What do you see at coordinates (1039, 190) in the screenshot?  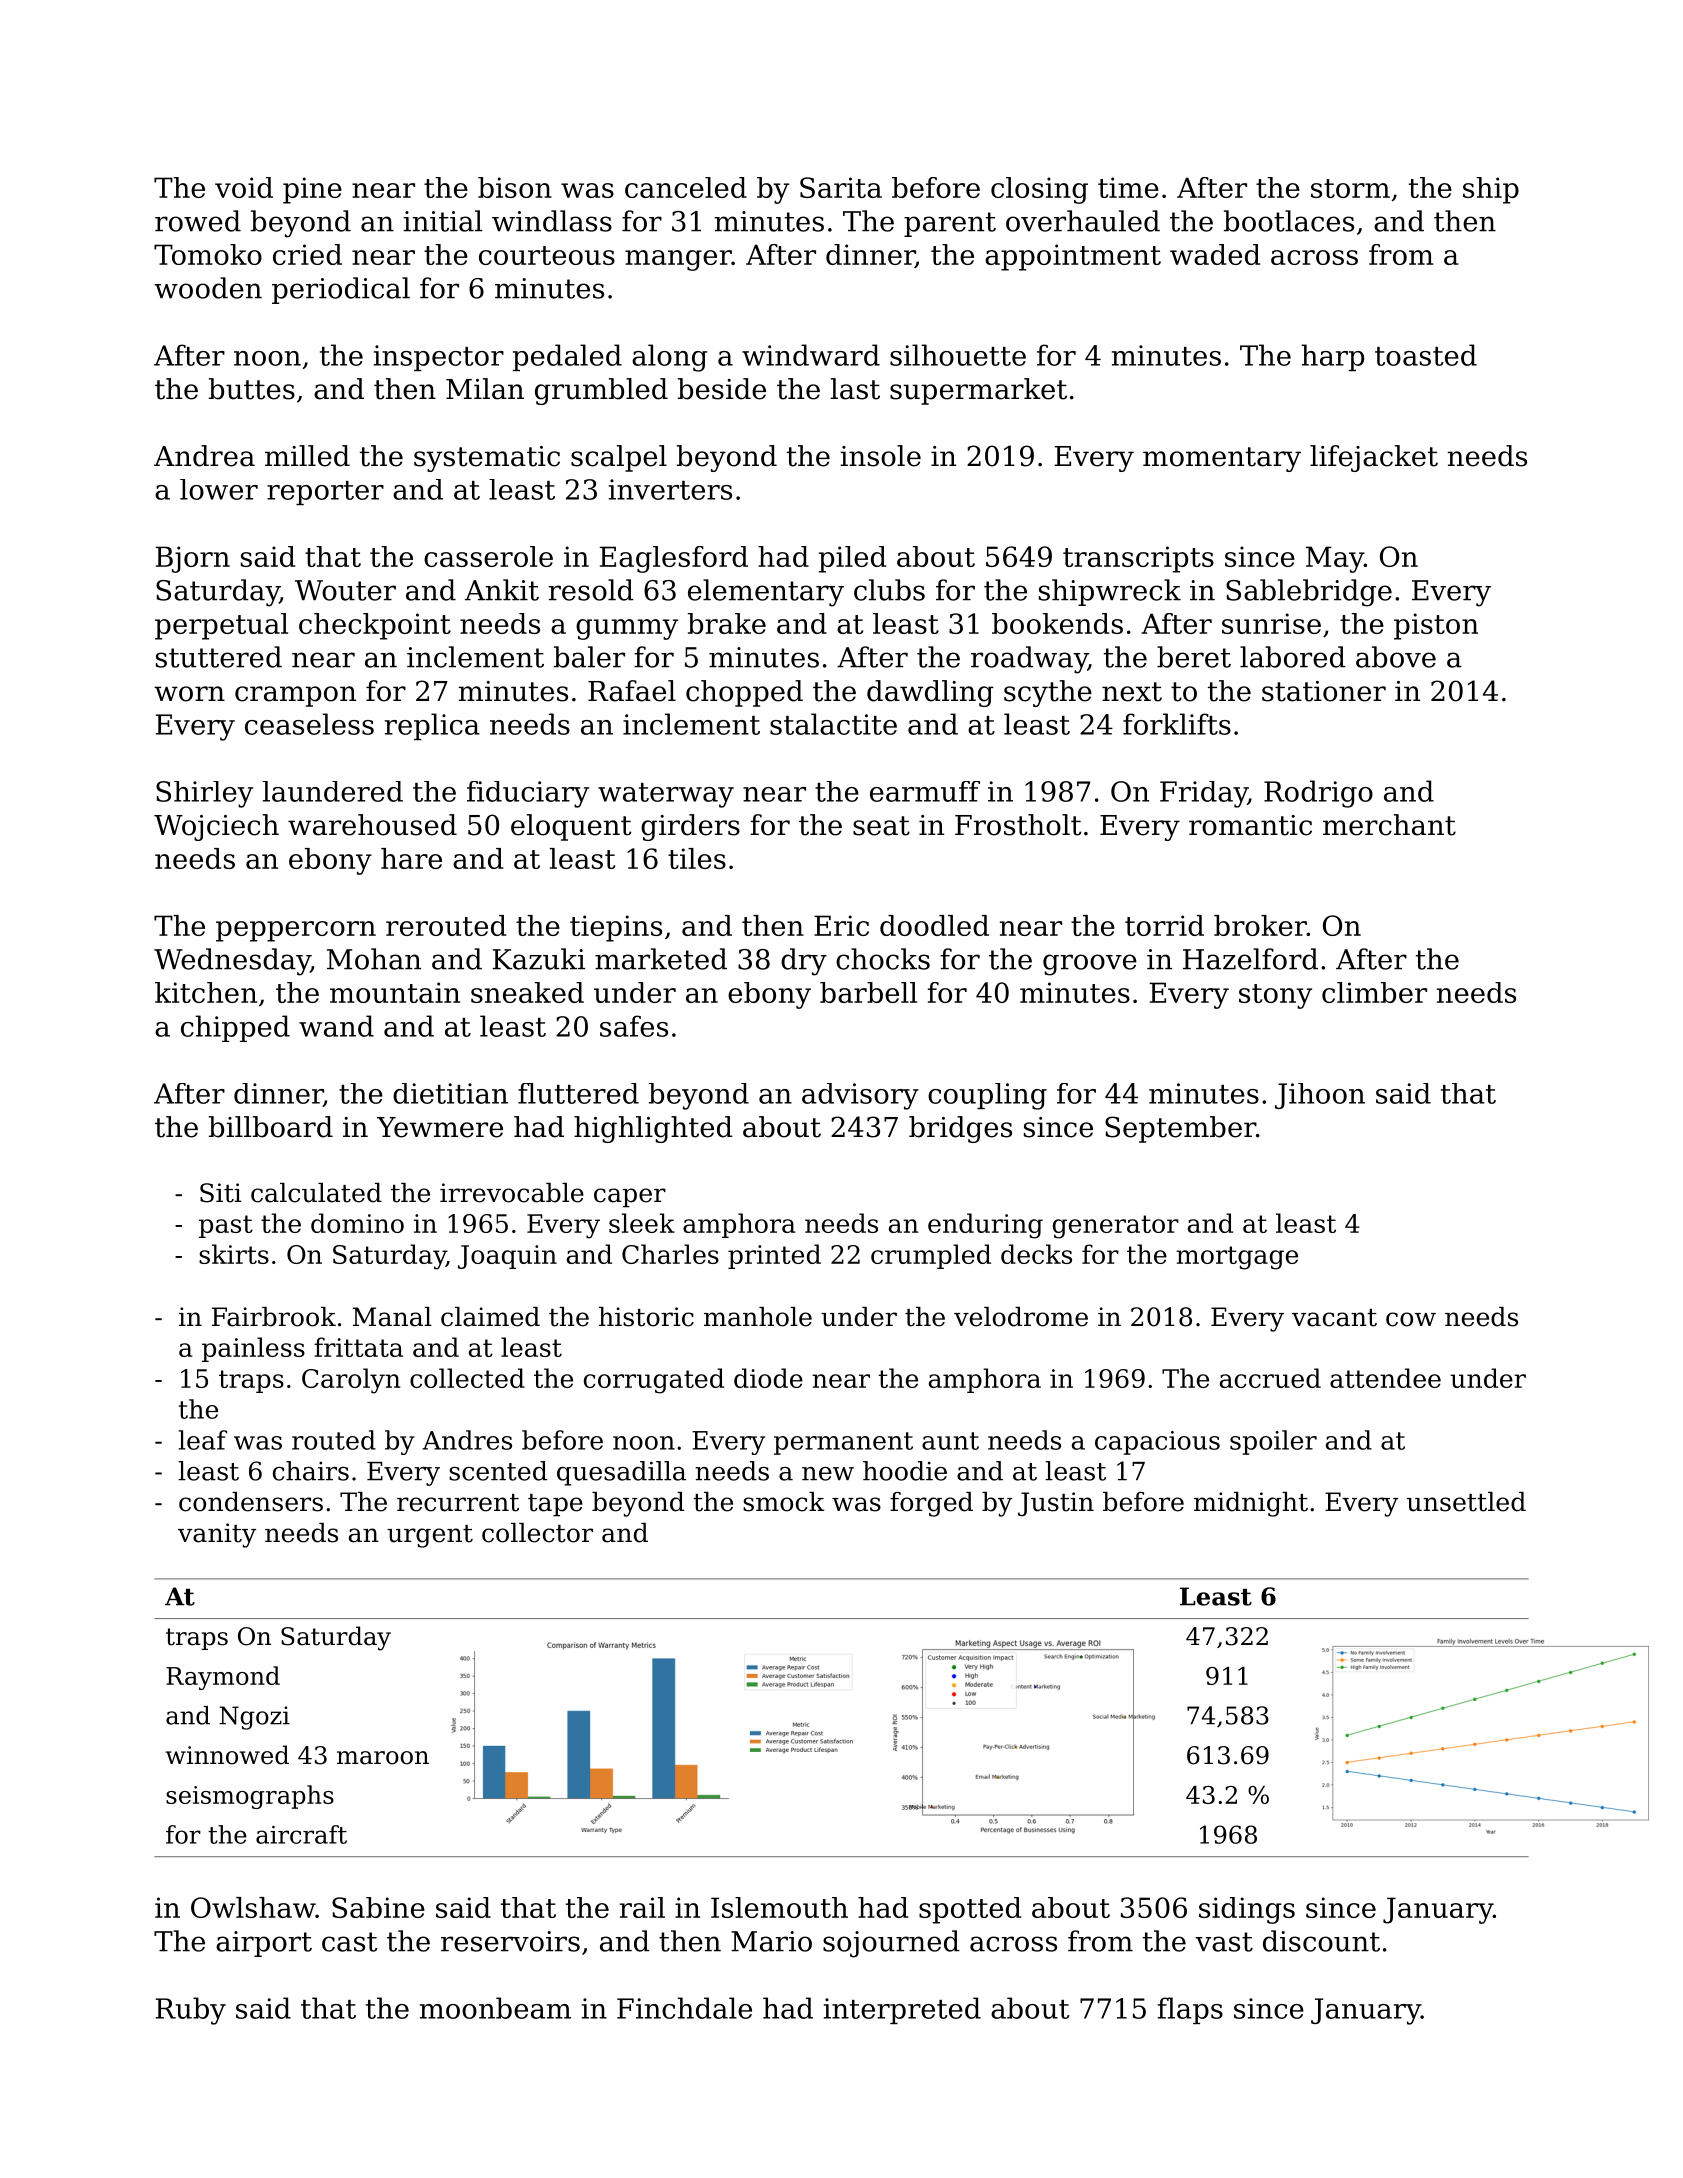 I see `closing` at bounding box center [1039, 190].
